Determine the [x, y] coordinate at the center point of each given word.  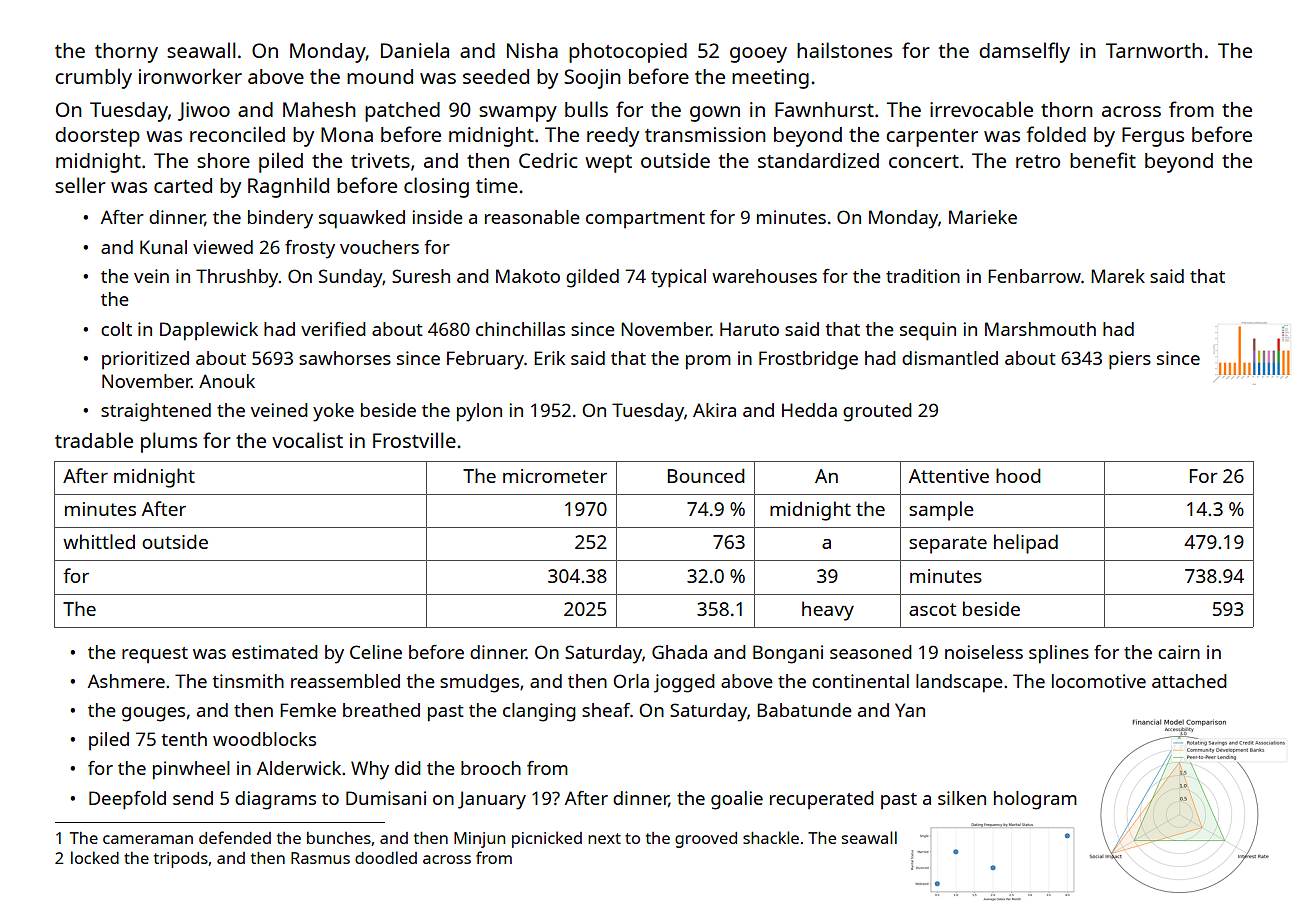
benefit [1103, 160]
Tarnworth [1154, 50]
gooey [758, 55]
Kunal [163, 247]
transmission [705, 134]
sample [941, 511]
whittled [99, 541]
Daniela [415, 50]
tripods [181, 860]
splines [1059, 654]
